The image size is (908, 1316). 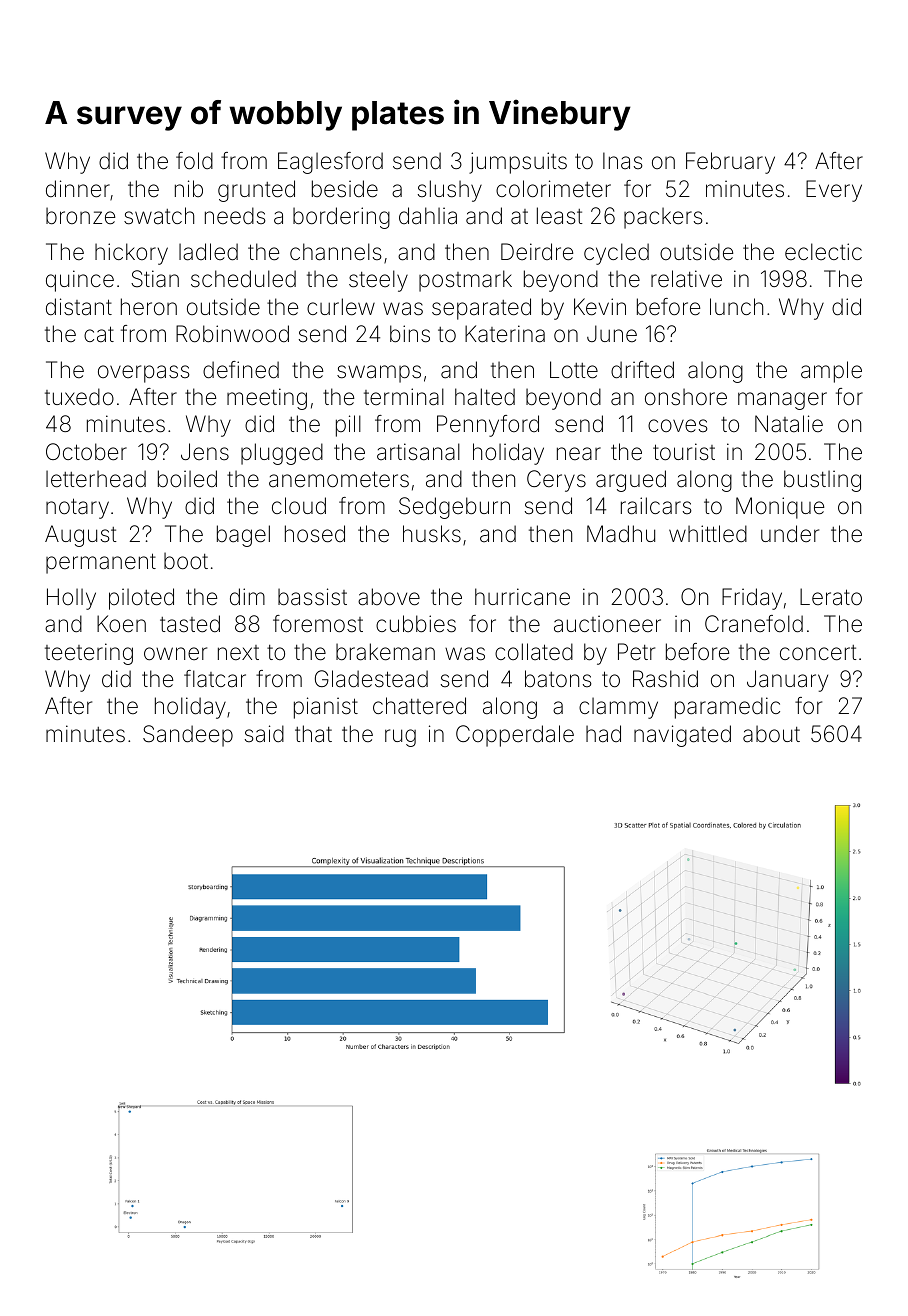 I want to click on defined, so click(x=241, y=370).
